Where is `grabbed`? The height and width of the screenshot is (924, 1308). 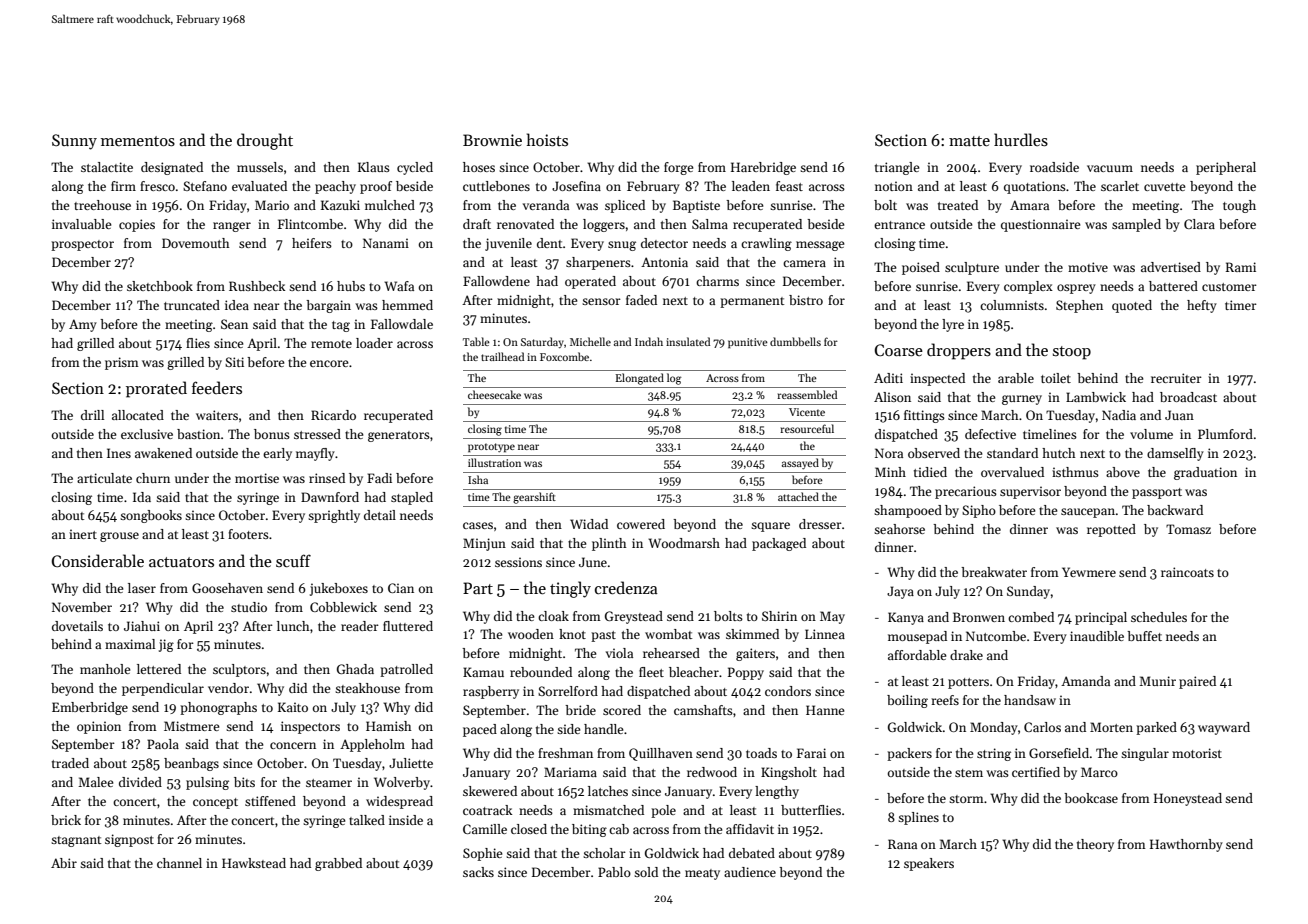 grabbed is located at coordinates (338, 864).
